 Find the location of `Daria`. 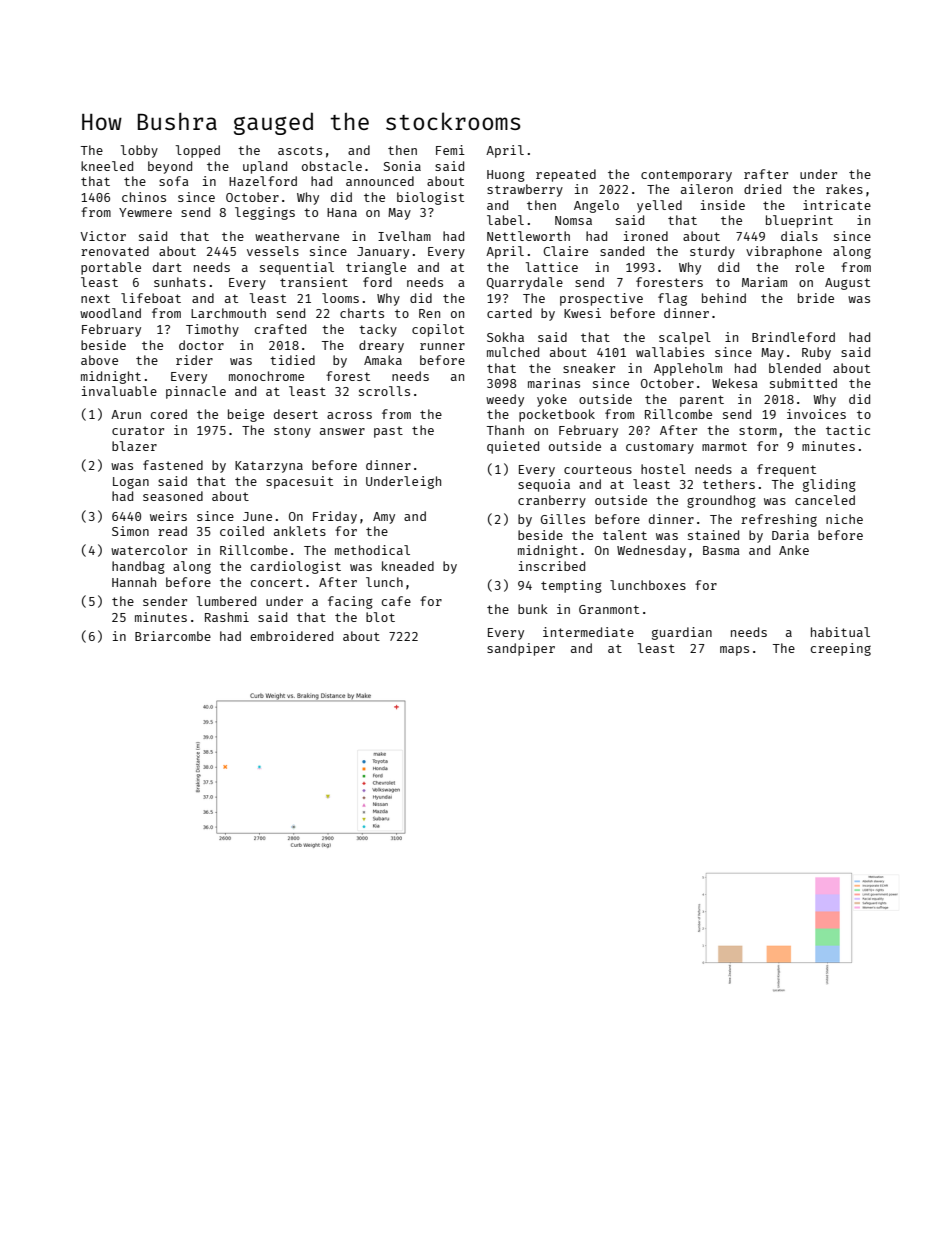

Daria is located at coordinates (790, 535).
